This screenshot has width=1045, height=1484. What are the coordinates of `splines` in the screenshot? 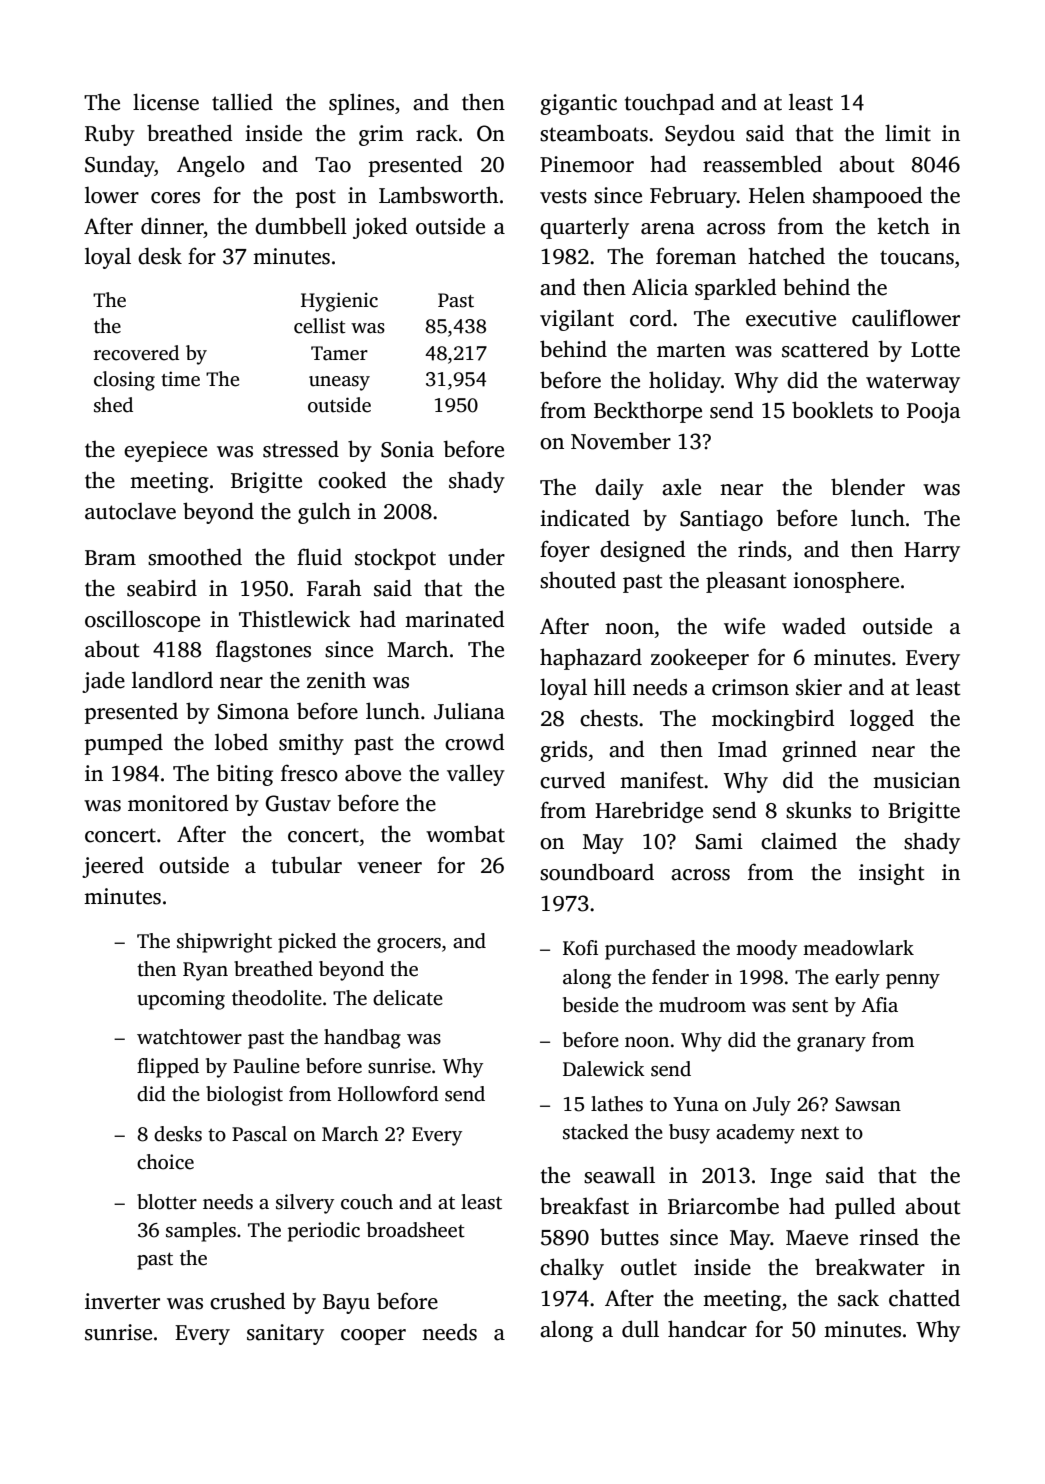 It's located at (361, 104).
